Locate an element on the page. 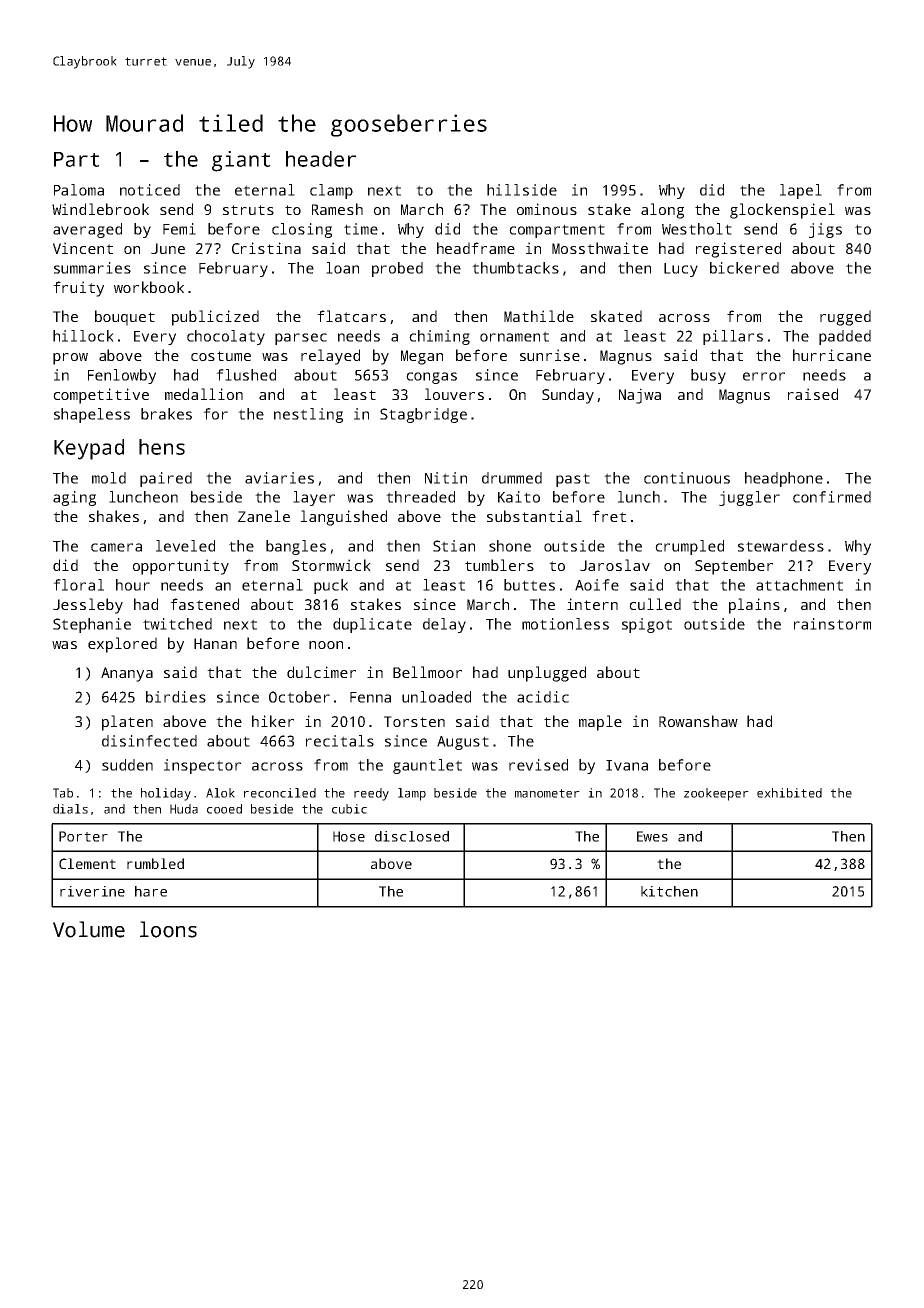  Paloma is located at coordinates (79, 190).
